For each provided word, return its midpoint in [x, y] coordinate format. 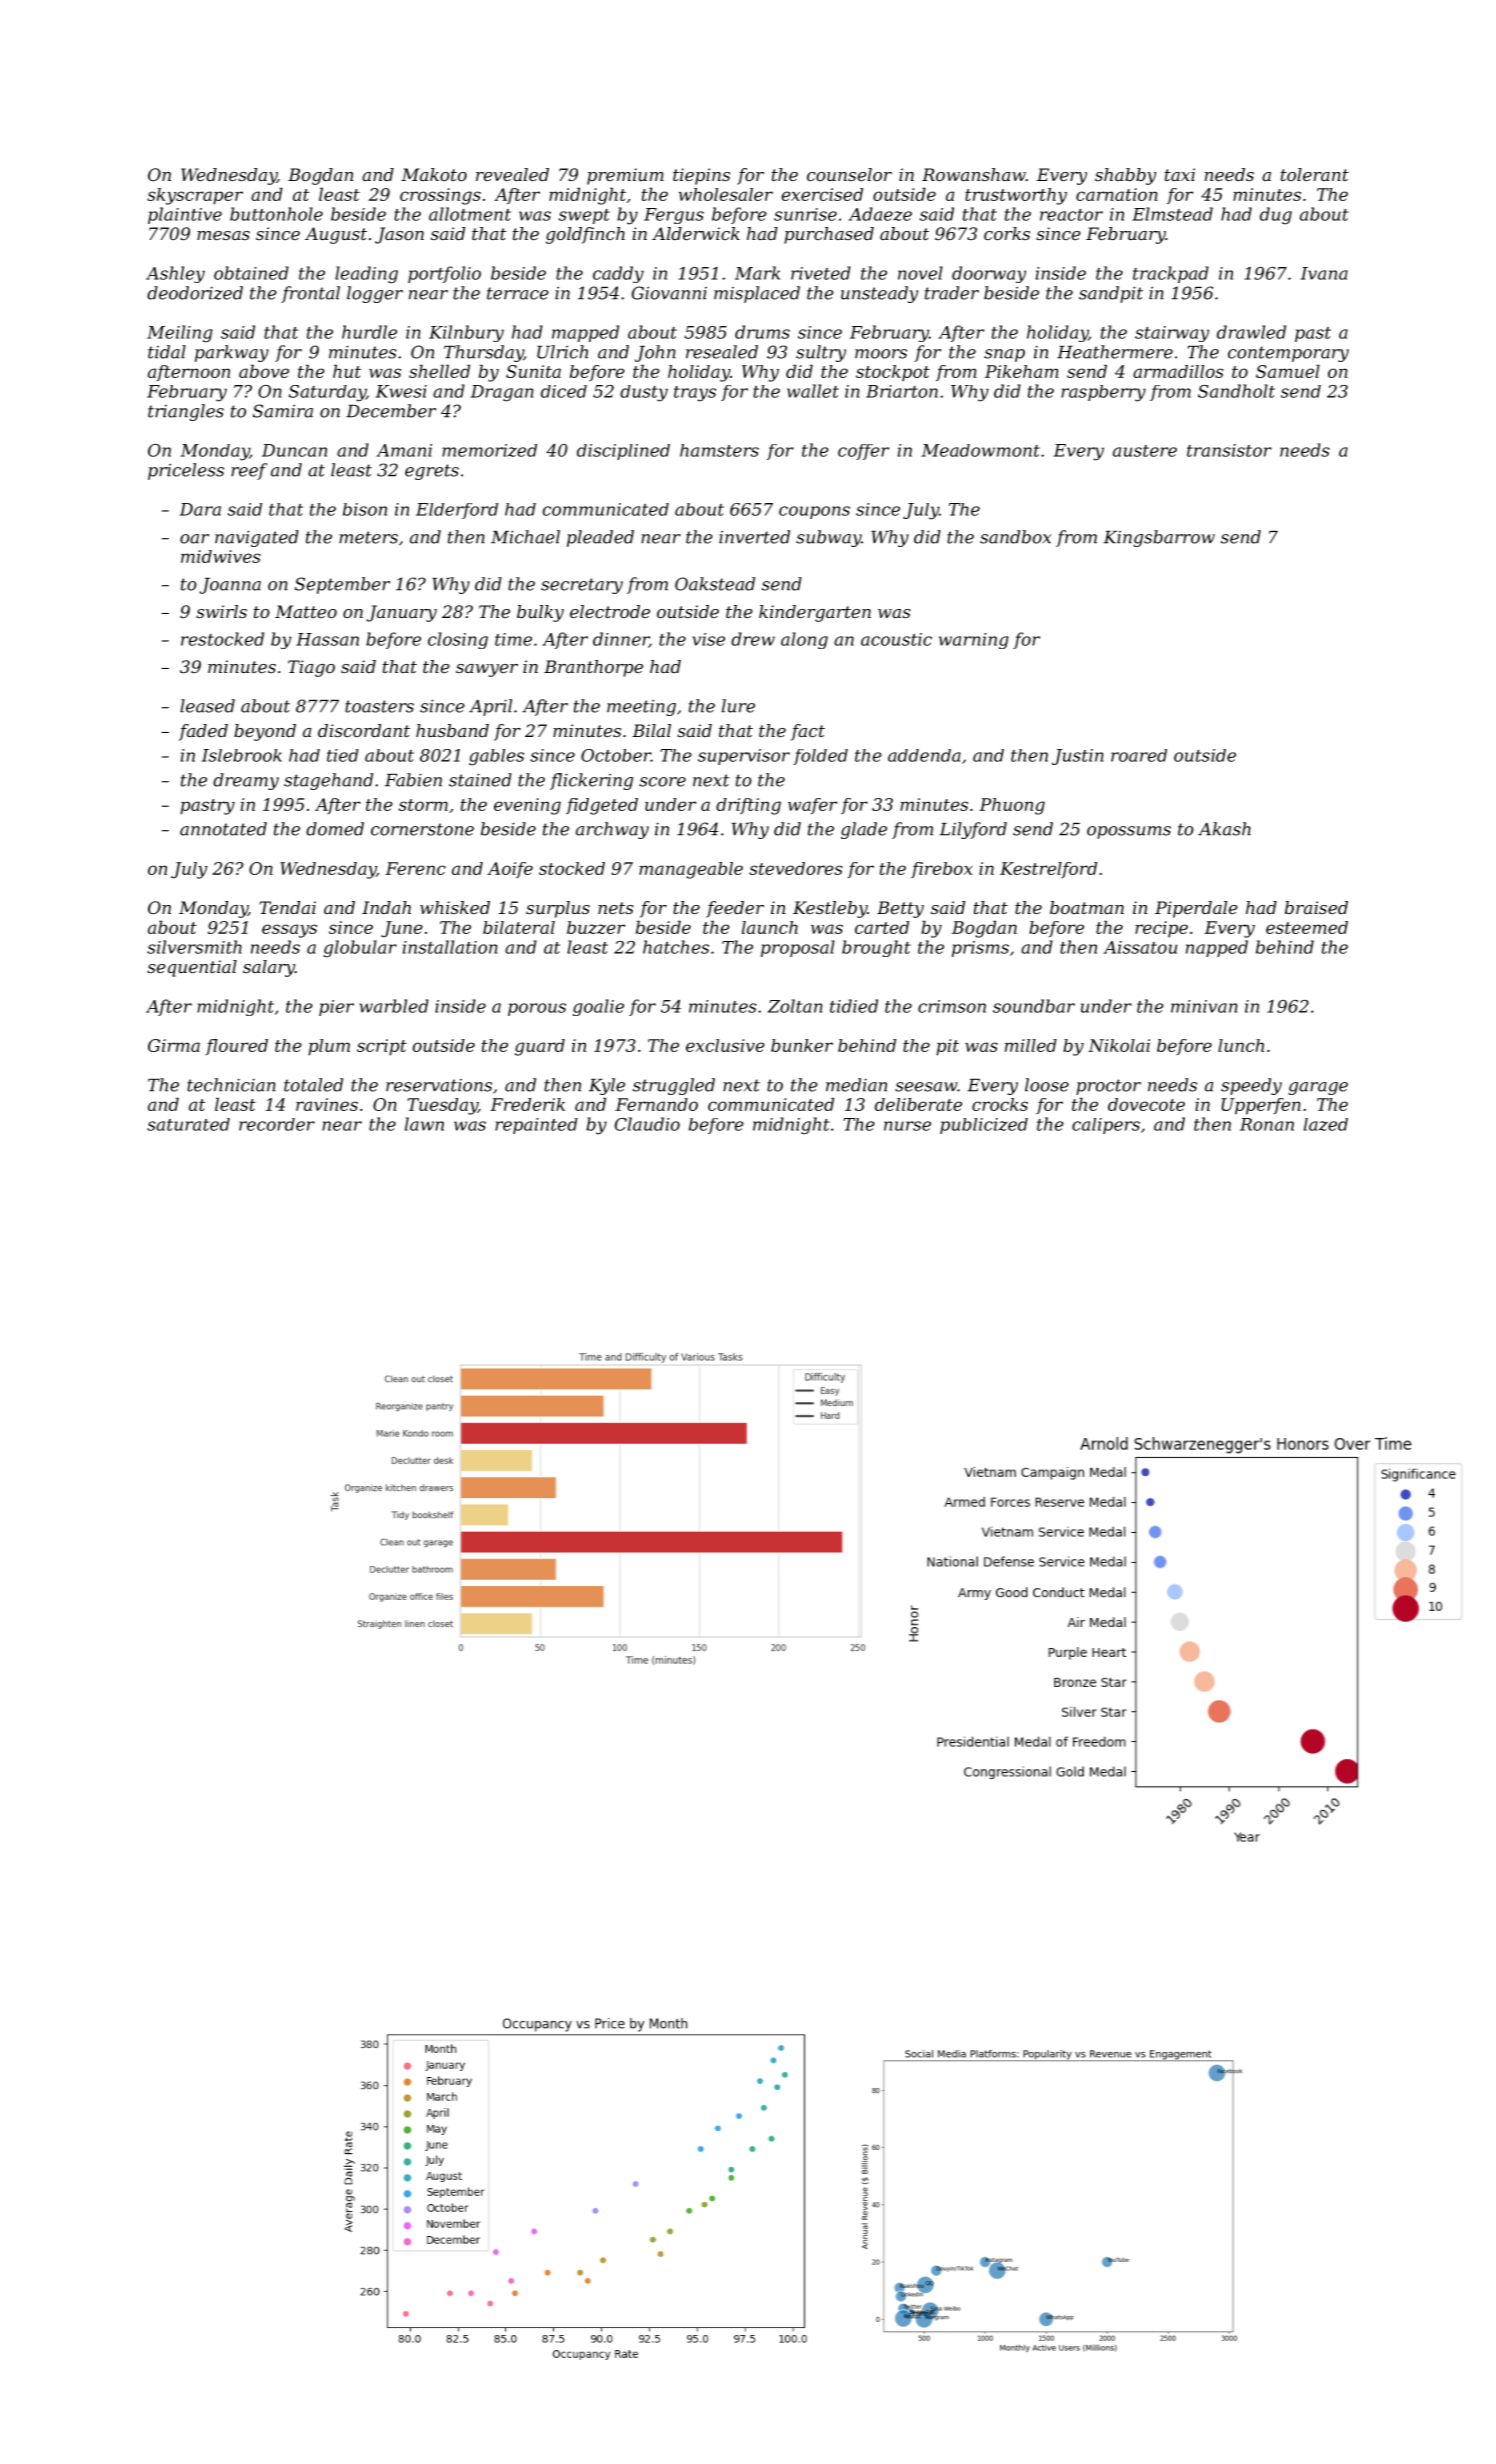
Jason [399, 235]
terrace [518, 293]
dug [1276, 216]
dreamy [246, 781]
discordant [364, 730]
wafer [812, 806]
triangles [186, 412]
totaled [313, 1085]
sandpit [1111, 294]
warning [974, 641]
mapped [585, 333]
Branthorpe [593, 668]
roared [1139, 755]
